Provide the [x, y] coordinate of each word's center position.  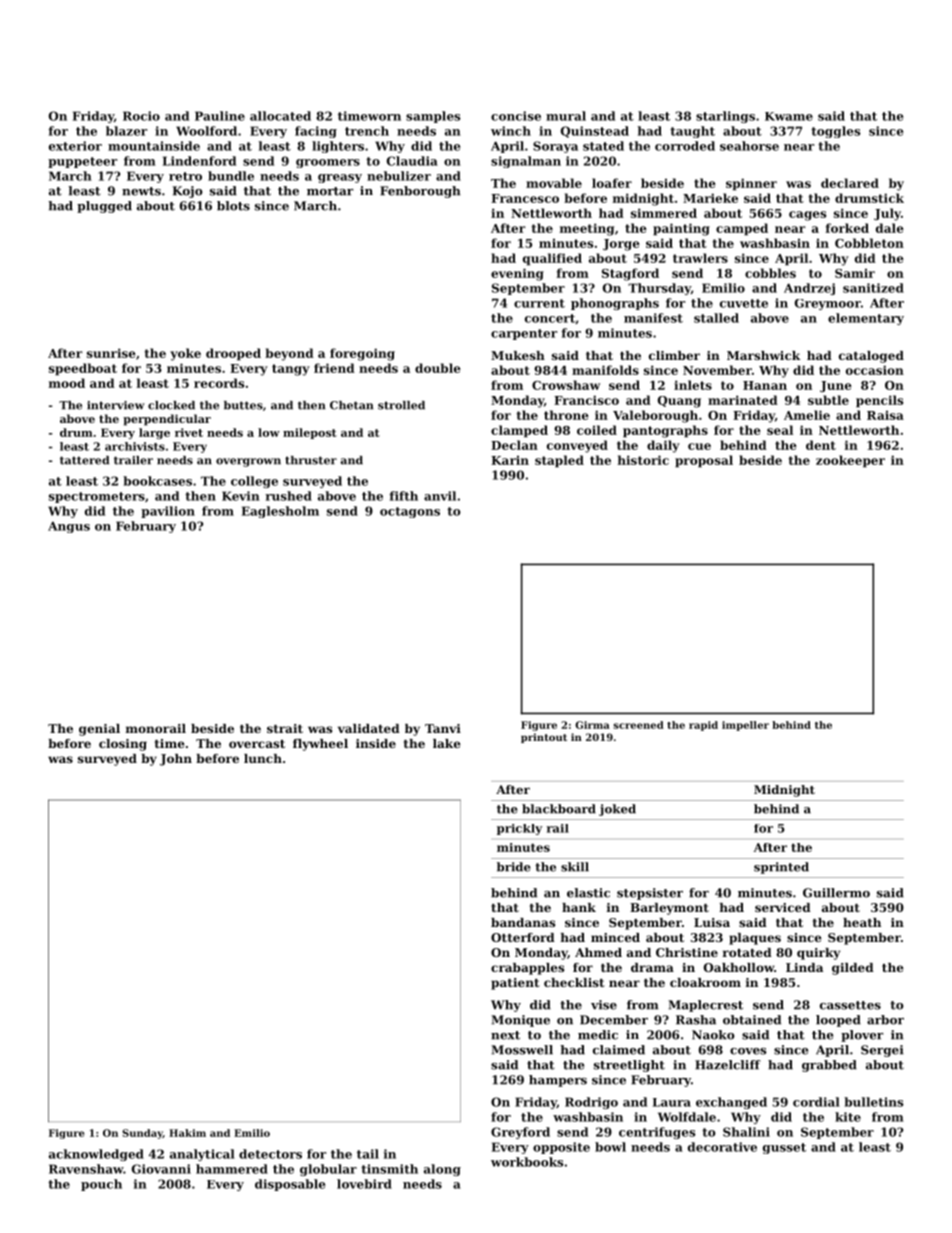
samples [433, 117]
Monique [520, 1021]
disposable [290, 1185]
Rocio [141, 116]
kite [848, 1117]
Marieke [710, 198]
